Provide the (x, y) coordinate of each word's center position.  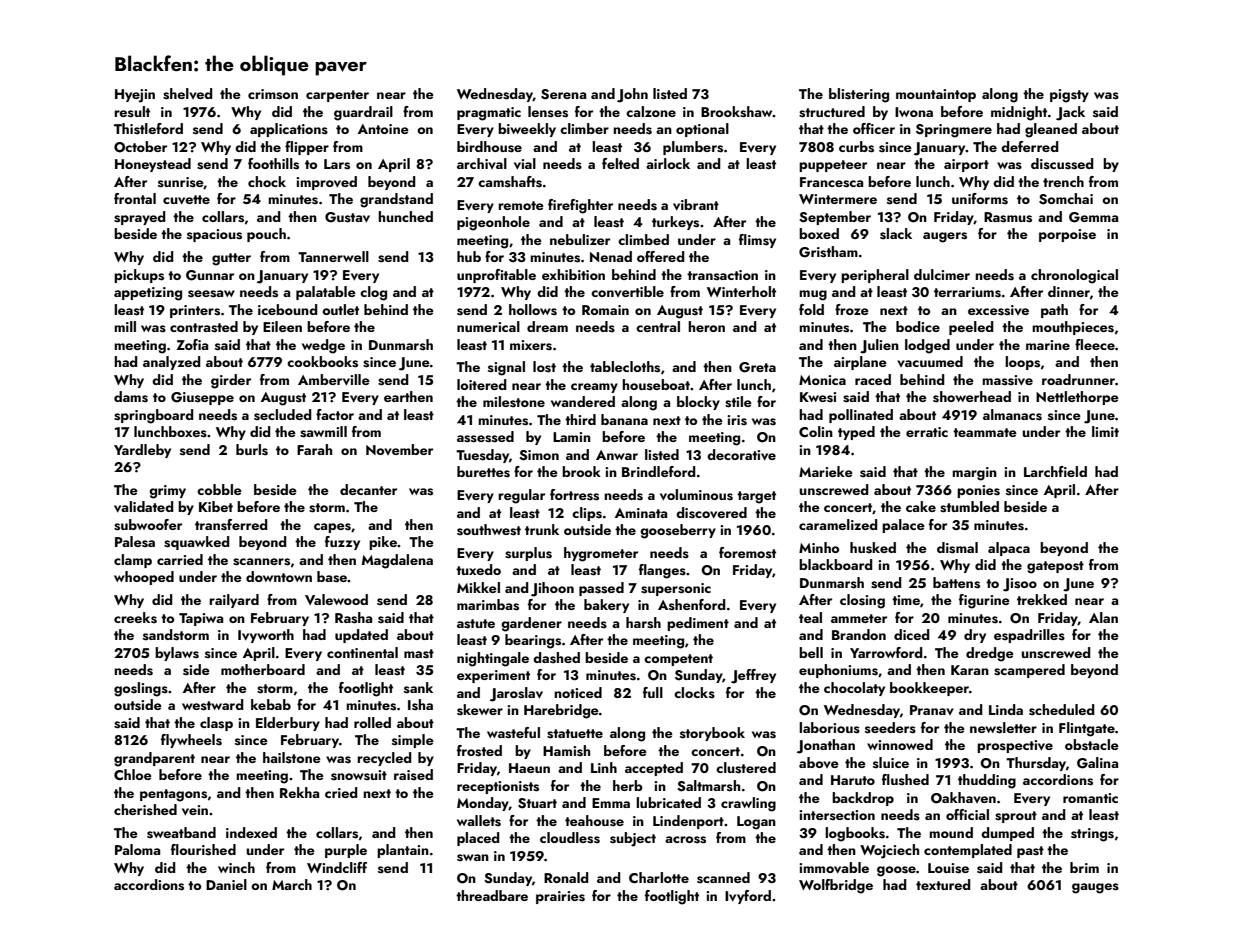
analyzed (172, 363)
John (632, 95)
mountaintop (936, 95)
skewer (480, 710)
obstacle (1092, 745)
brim (1084, 867)
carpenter (337, 96)
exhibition (573, 274)
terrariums (967, 292)
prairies (560, 897)
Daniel (226, 884)
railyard (234, 601)
